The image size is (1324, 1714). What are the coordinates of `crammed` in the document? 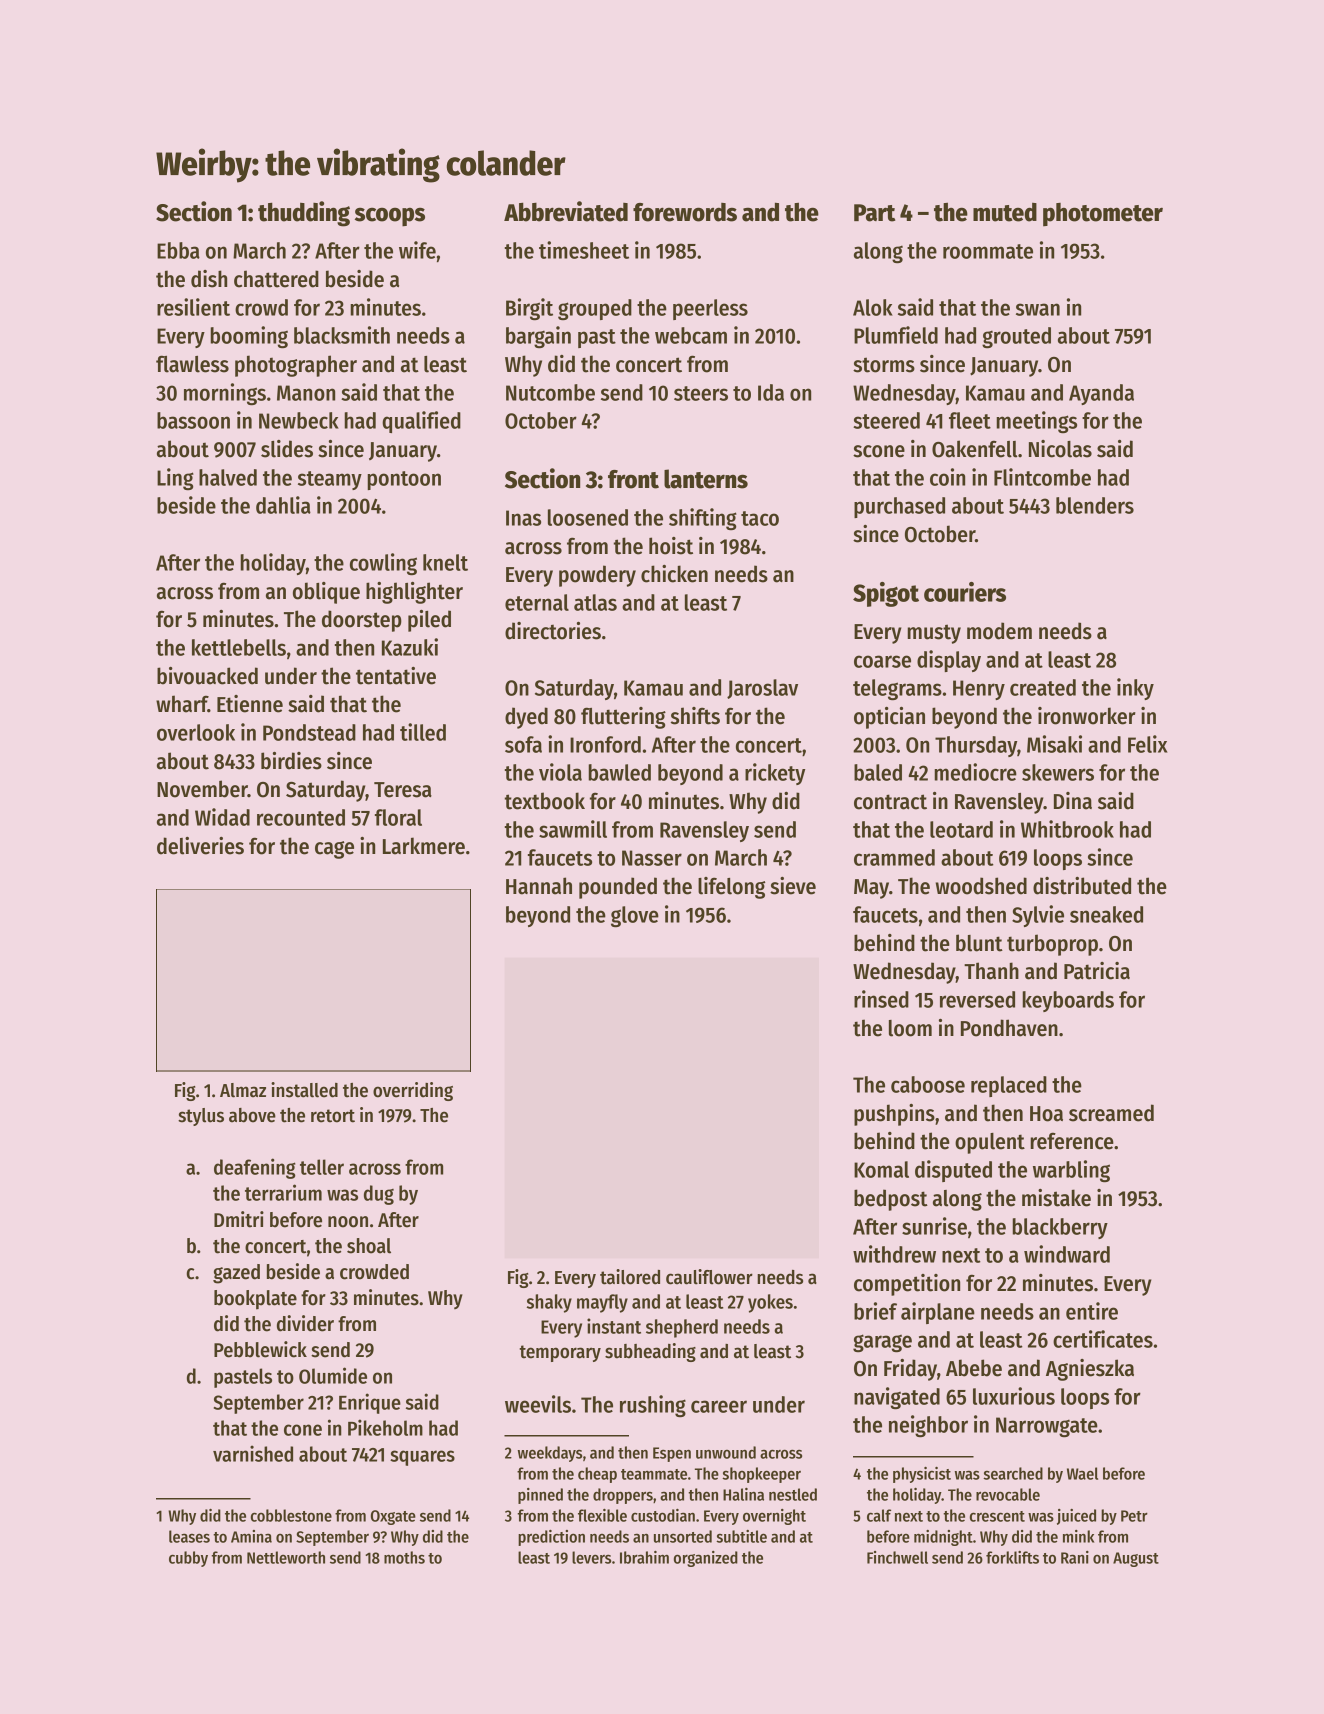 It's located at (894, 857).
